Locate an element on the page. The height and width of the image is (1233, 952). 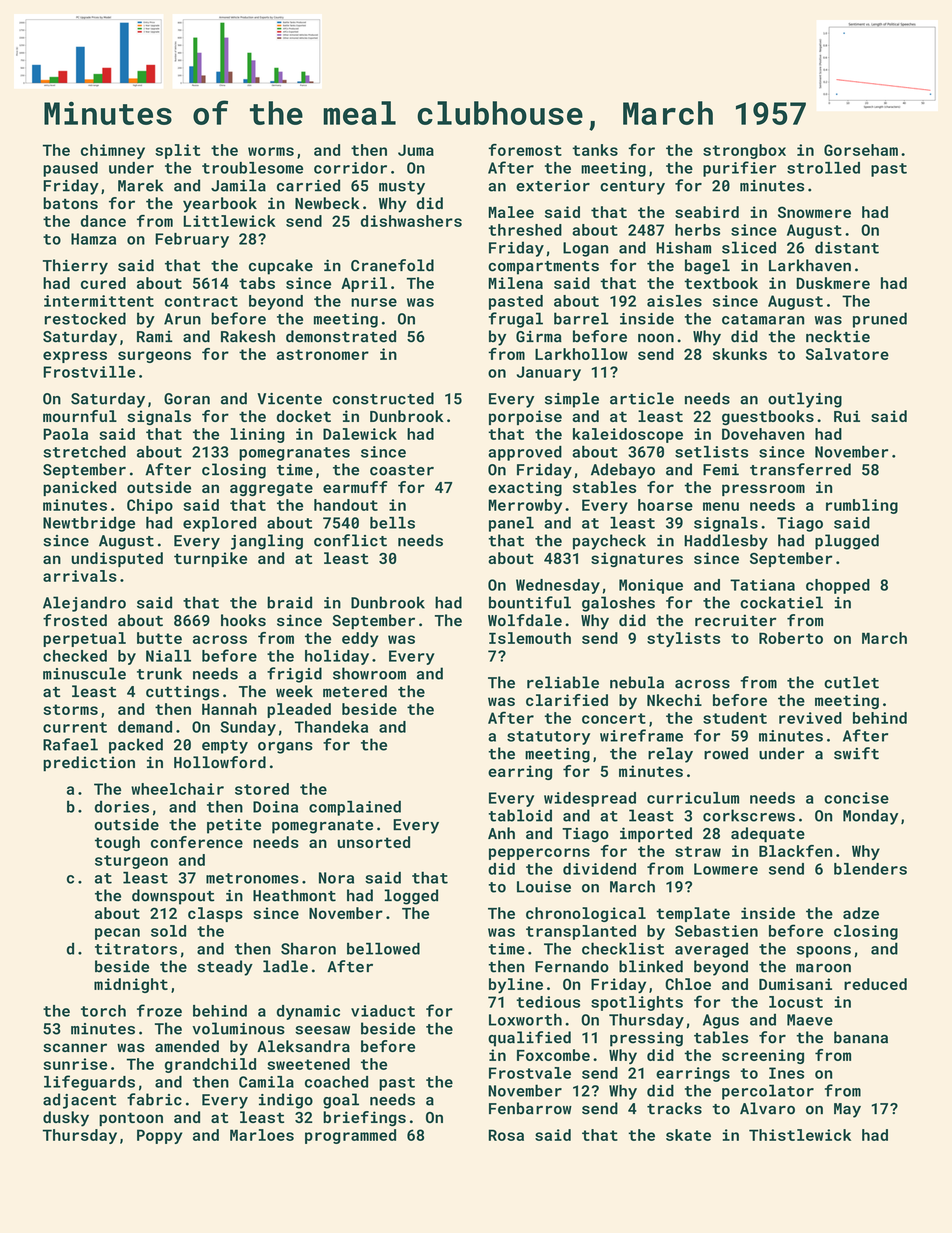
bagel is located at coordinates (707, 267).
